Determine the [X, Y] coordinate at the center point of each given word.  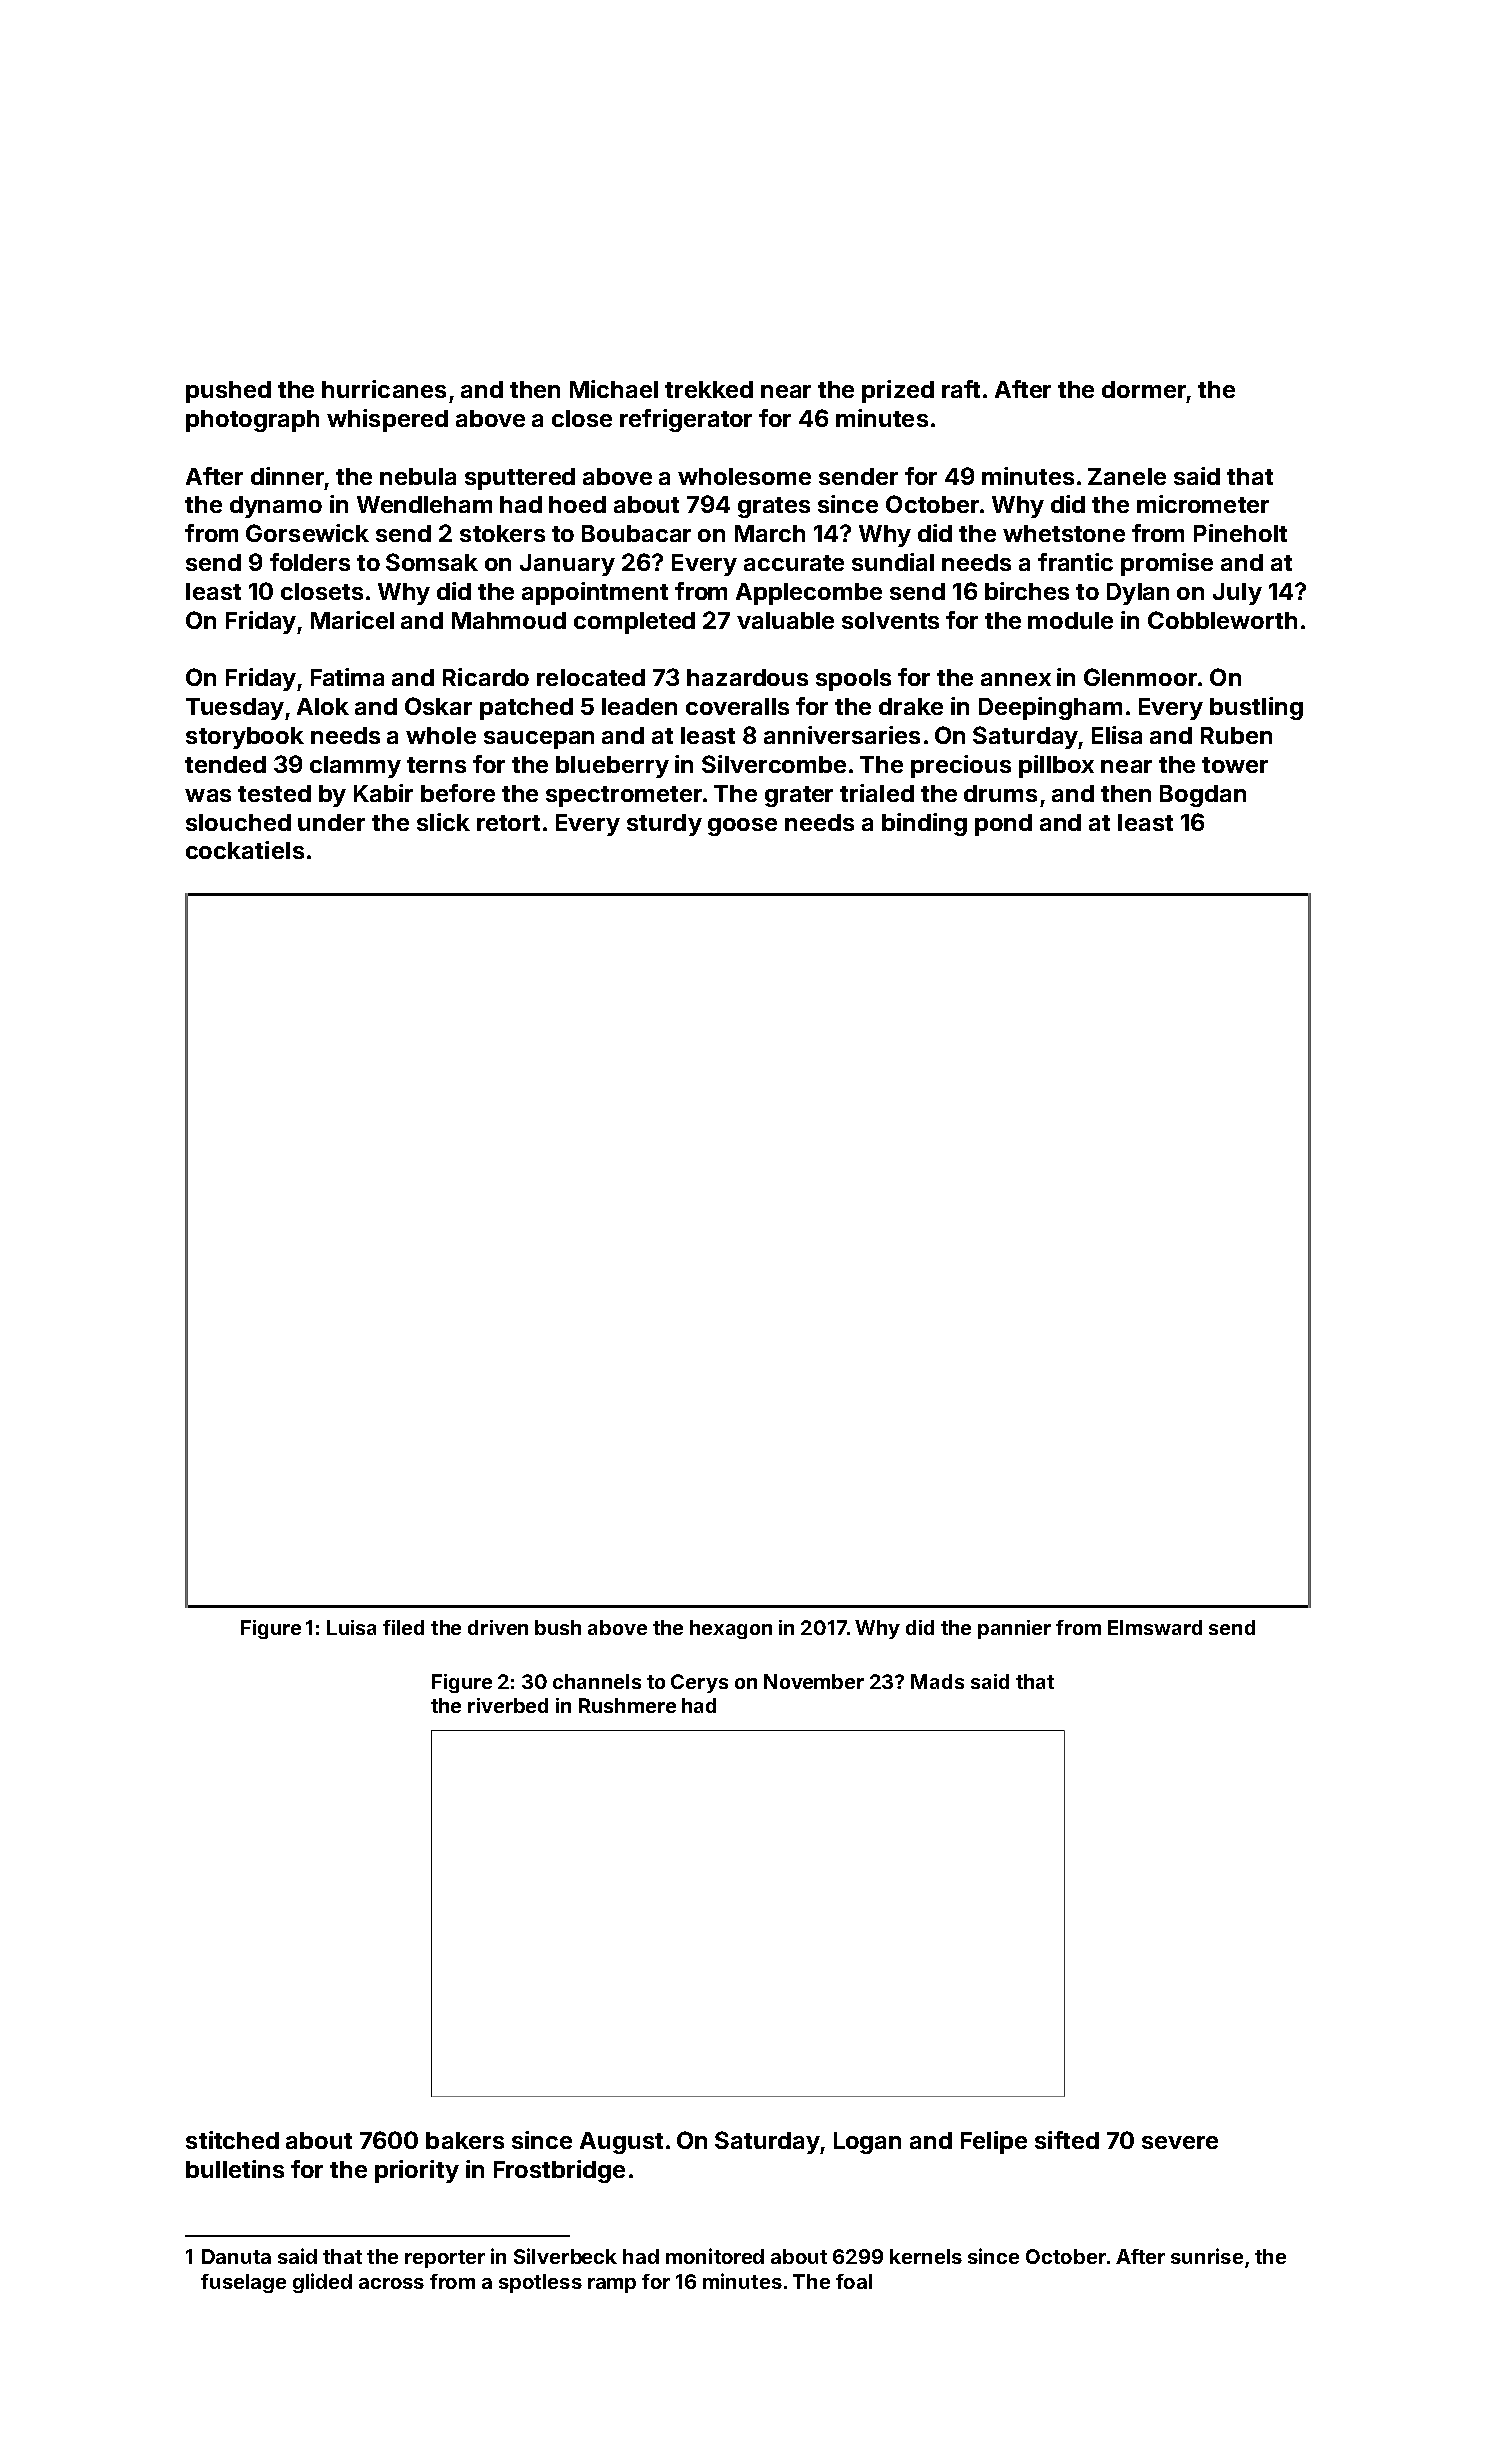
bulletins [235, 2169]
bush [558, 1627]
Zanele [1127, 476]
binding [924, 824]
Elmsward [1155, 1627]
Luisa [351, 1627]
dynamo [276, 507]
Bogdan [1203, 796]
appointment [595, 593]
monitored [715, 2256]
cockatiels [245, 850]
